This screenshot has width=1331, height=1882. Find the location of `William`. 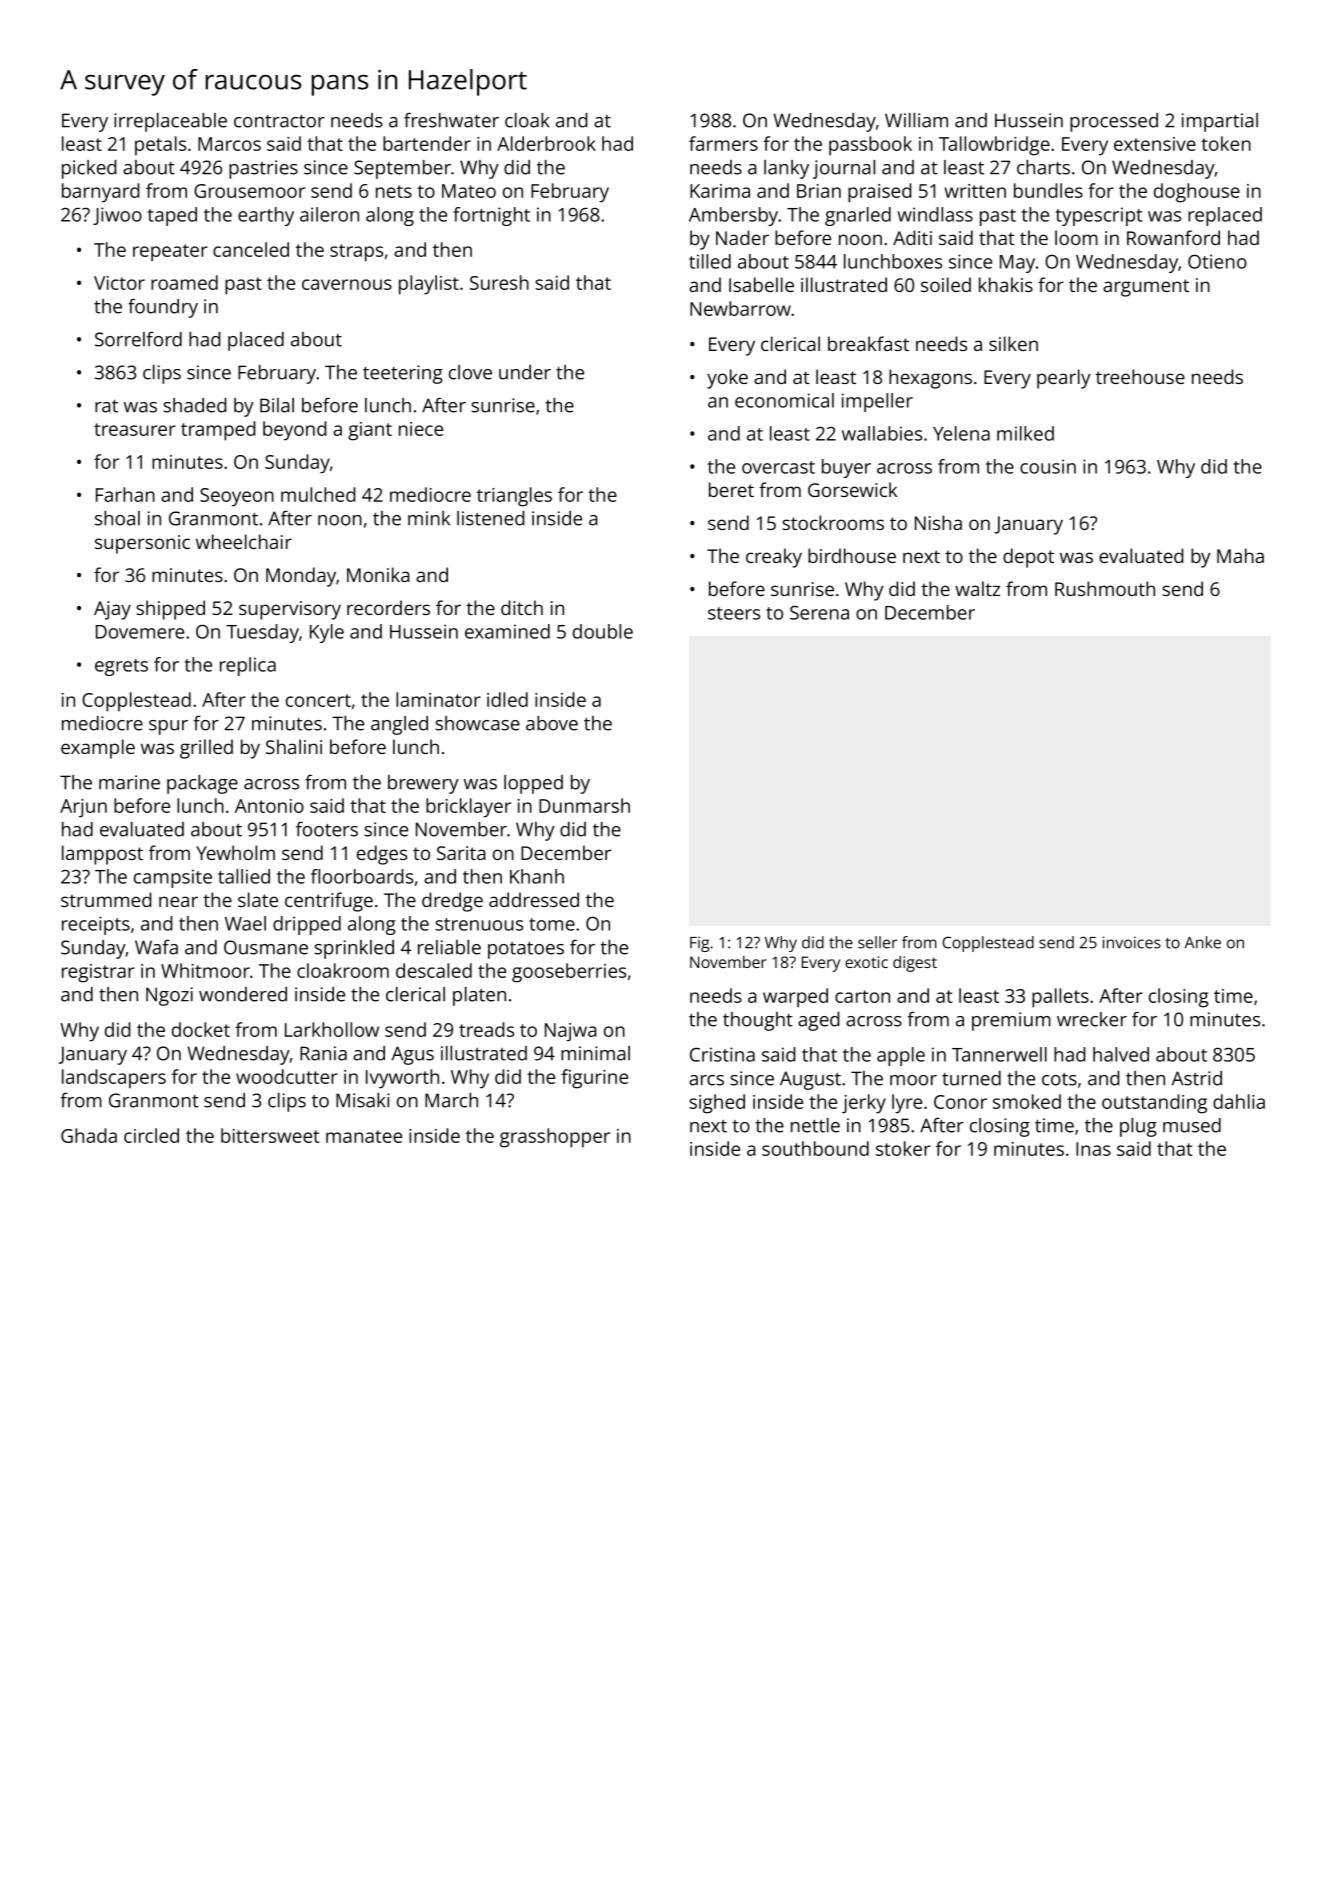

William is located at coordinates (916, 120).
